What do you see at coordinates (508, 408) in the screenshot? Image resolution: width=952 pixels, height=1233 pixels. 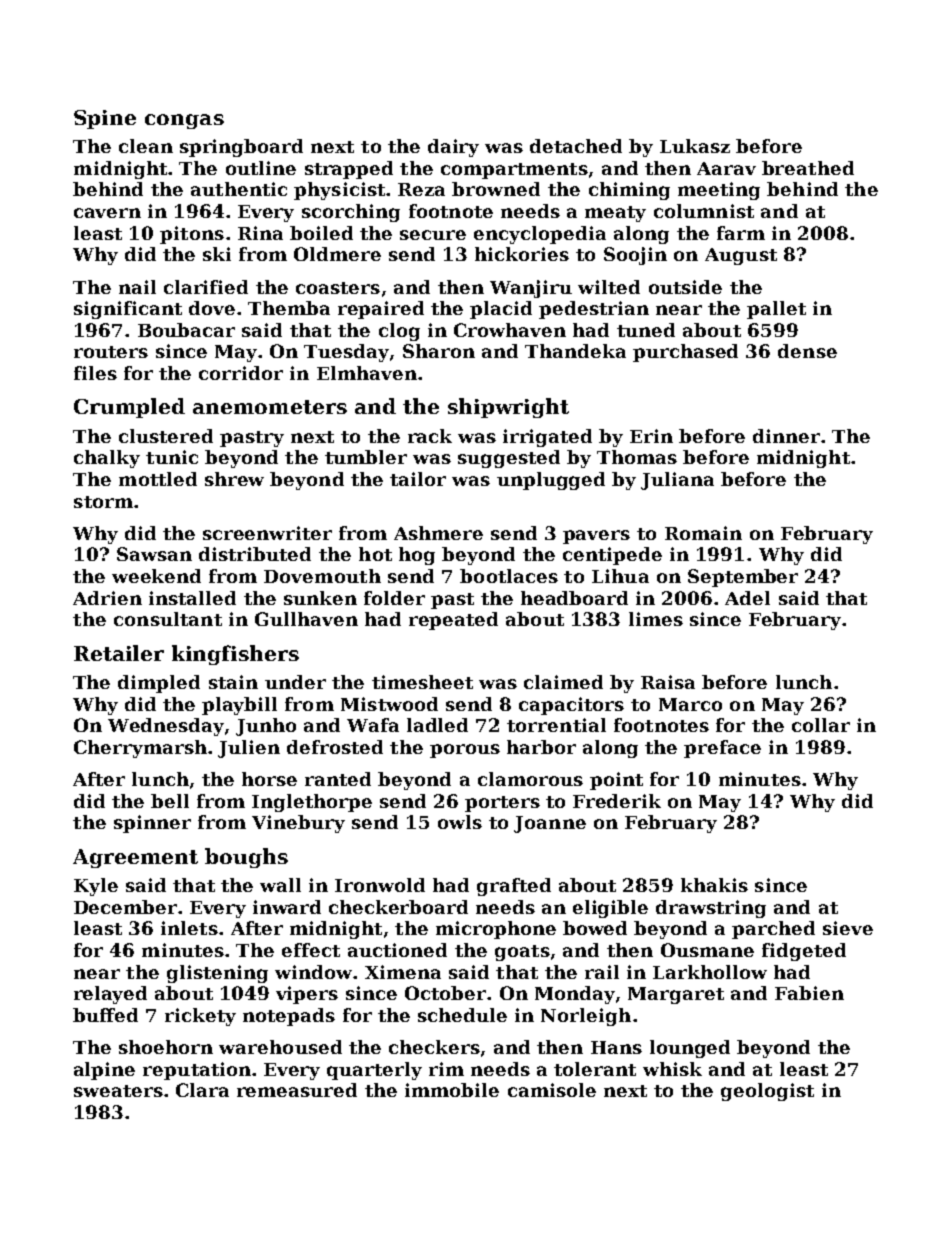 I see `shipwright` at bounding box center [508, 408].
